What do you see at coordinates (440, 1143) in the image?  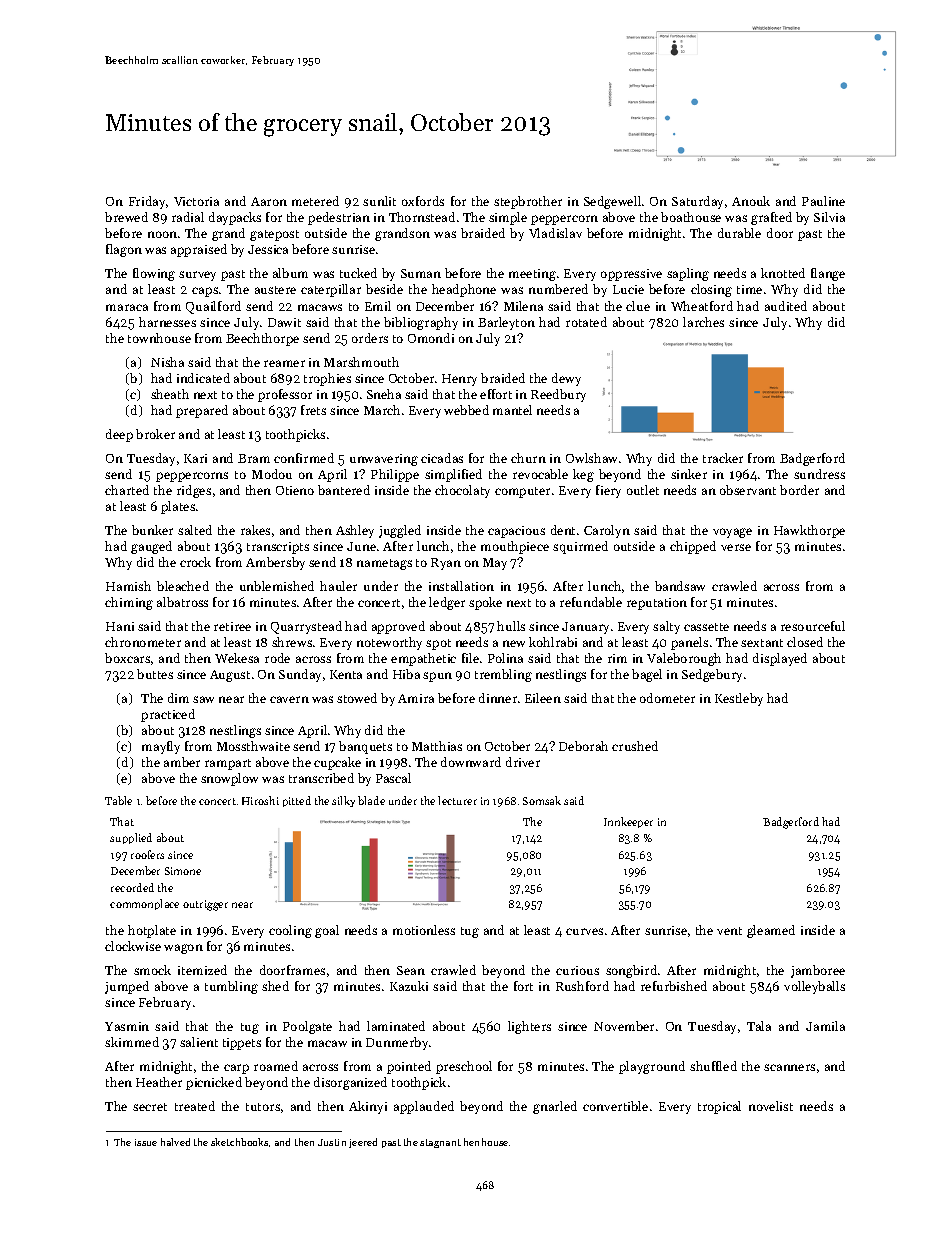 I see `stagnant` at bounding box center [440, 1143].
